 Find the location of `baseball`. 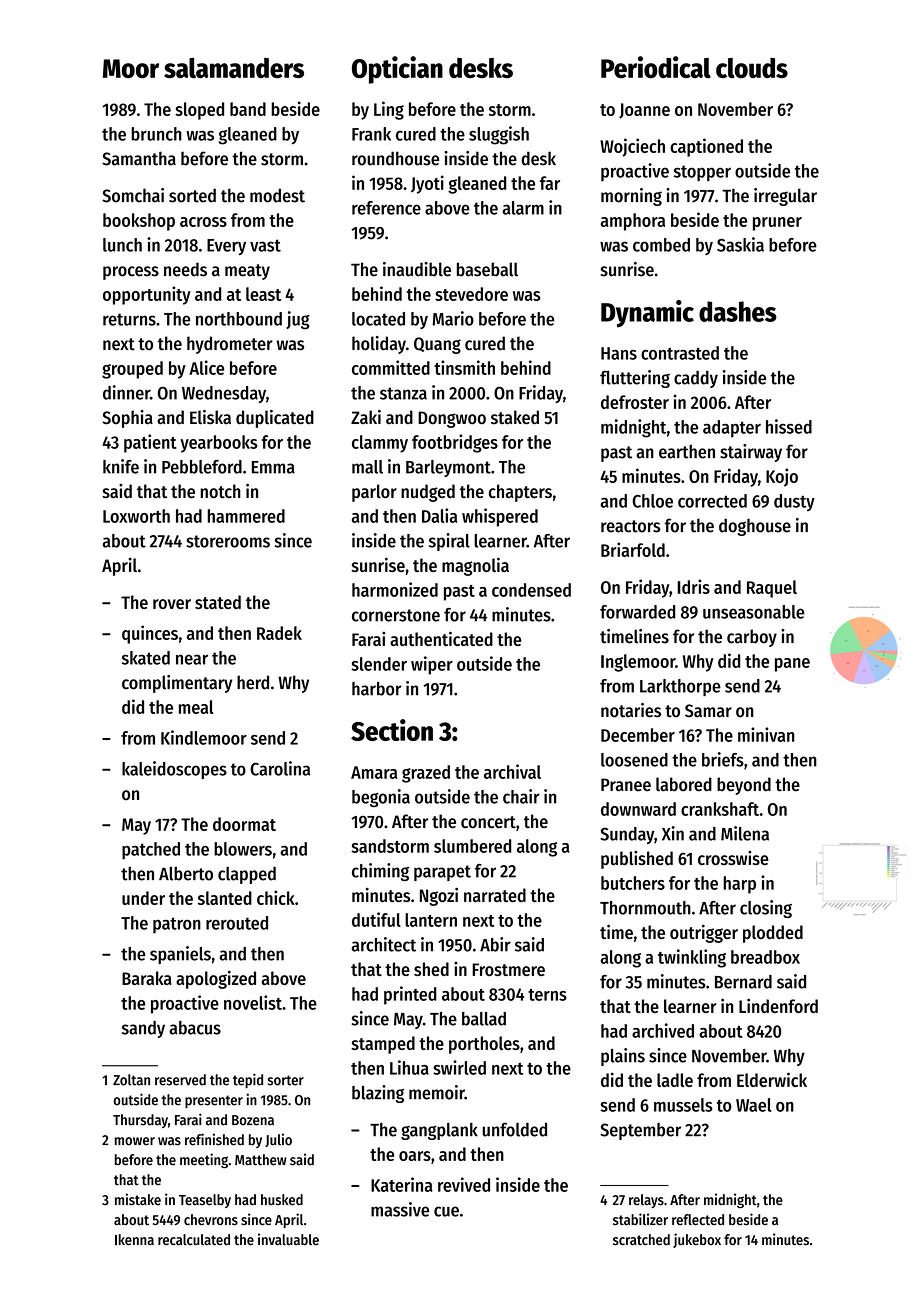

baseball is located at coordinates (487, 269).
